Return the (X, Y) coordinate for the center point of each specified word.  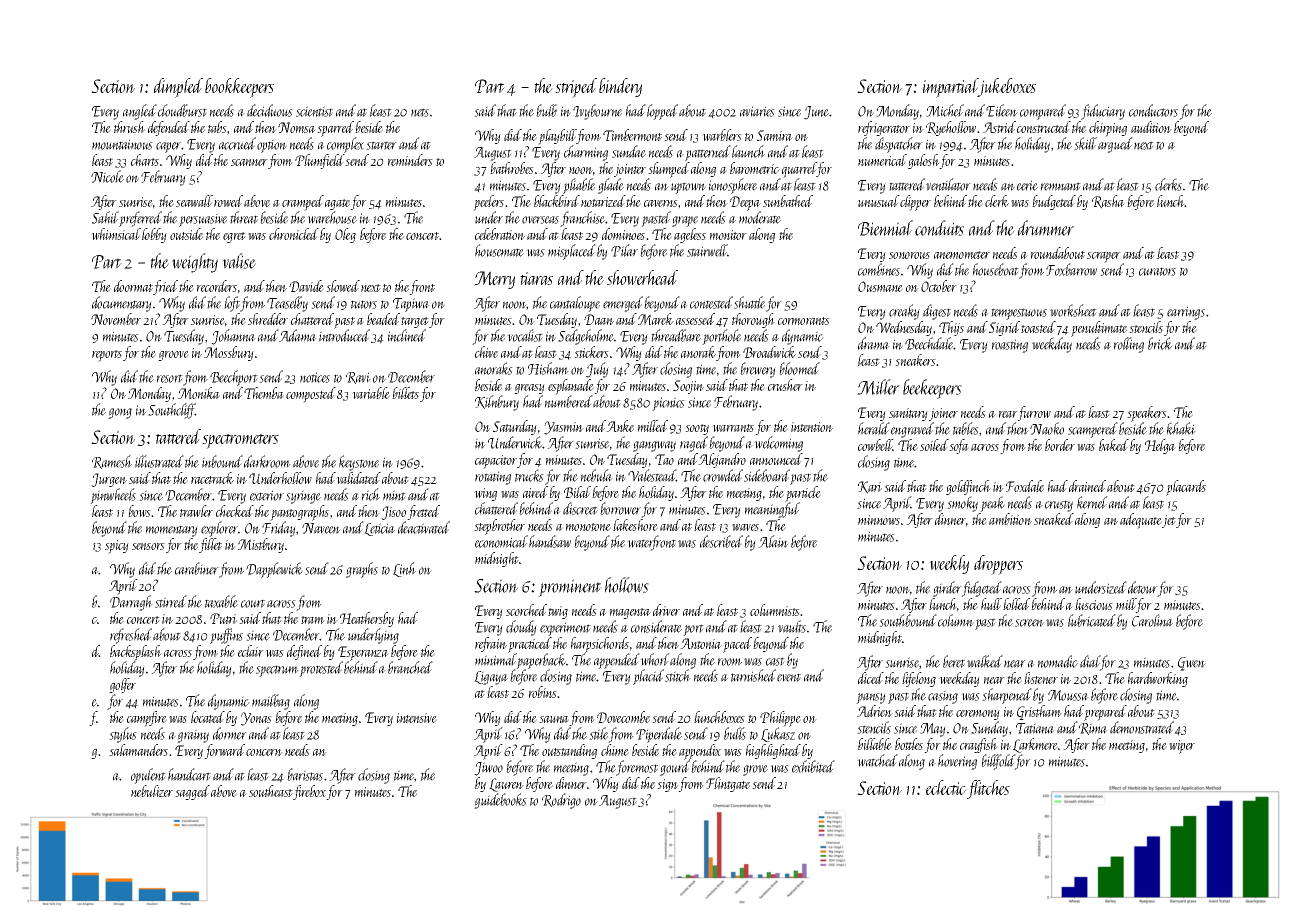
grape (685, 221)
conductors (1153, 110)
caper (168, 147)
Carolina (1152, 620)
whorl (655, 659)
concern (264, 752)
